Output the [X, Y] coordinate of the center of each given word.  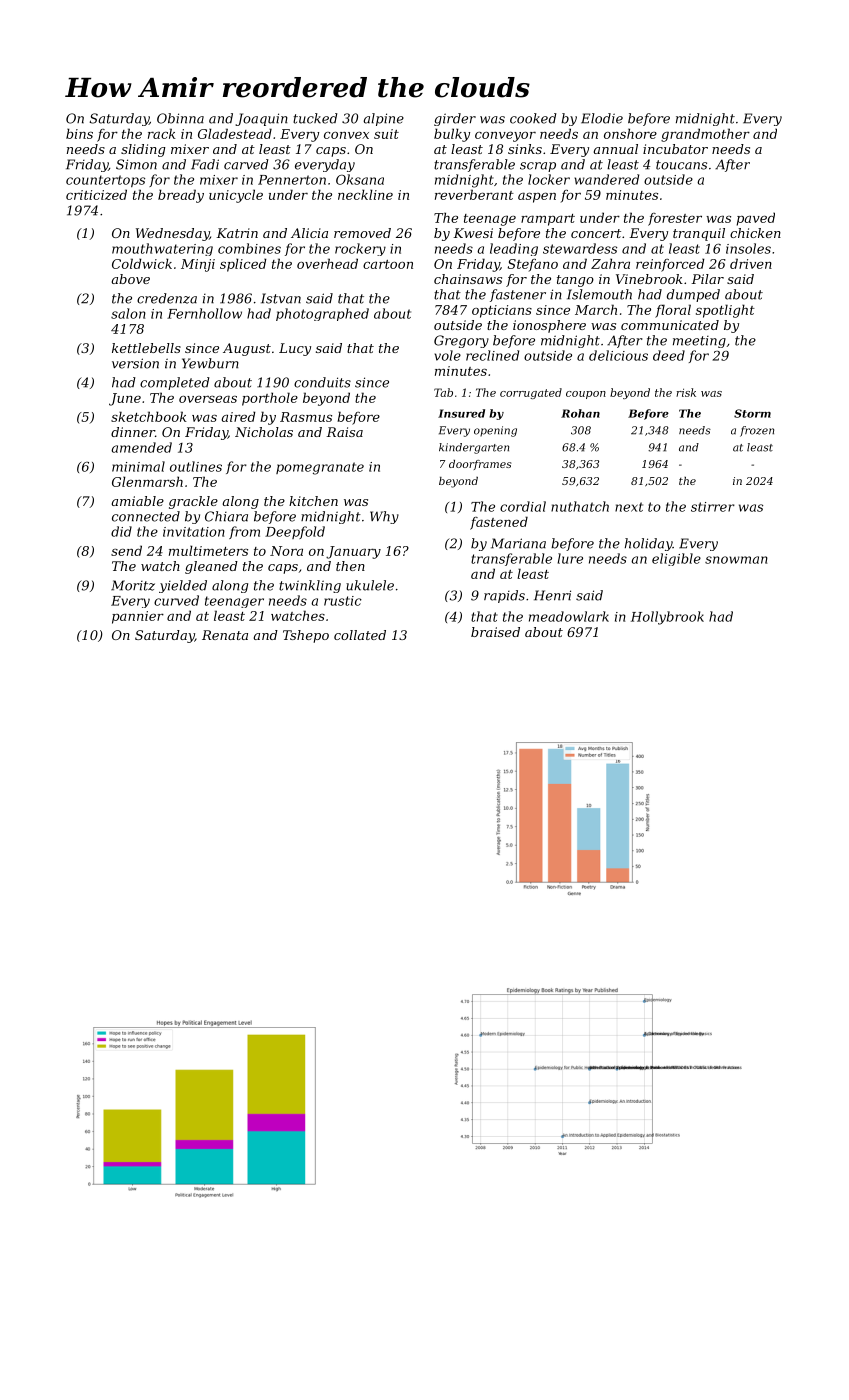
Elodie [602, 118]
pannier [138, 617]
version [135, 363]
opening [495, 431]
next [629, 507]
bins [79, 133]
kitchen [313, 501]
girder [455, 119]
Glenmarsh [147, 481]
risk [686, 392]
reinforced [670, 265]
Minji [198, 265]
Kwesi [473, 233]
